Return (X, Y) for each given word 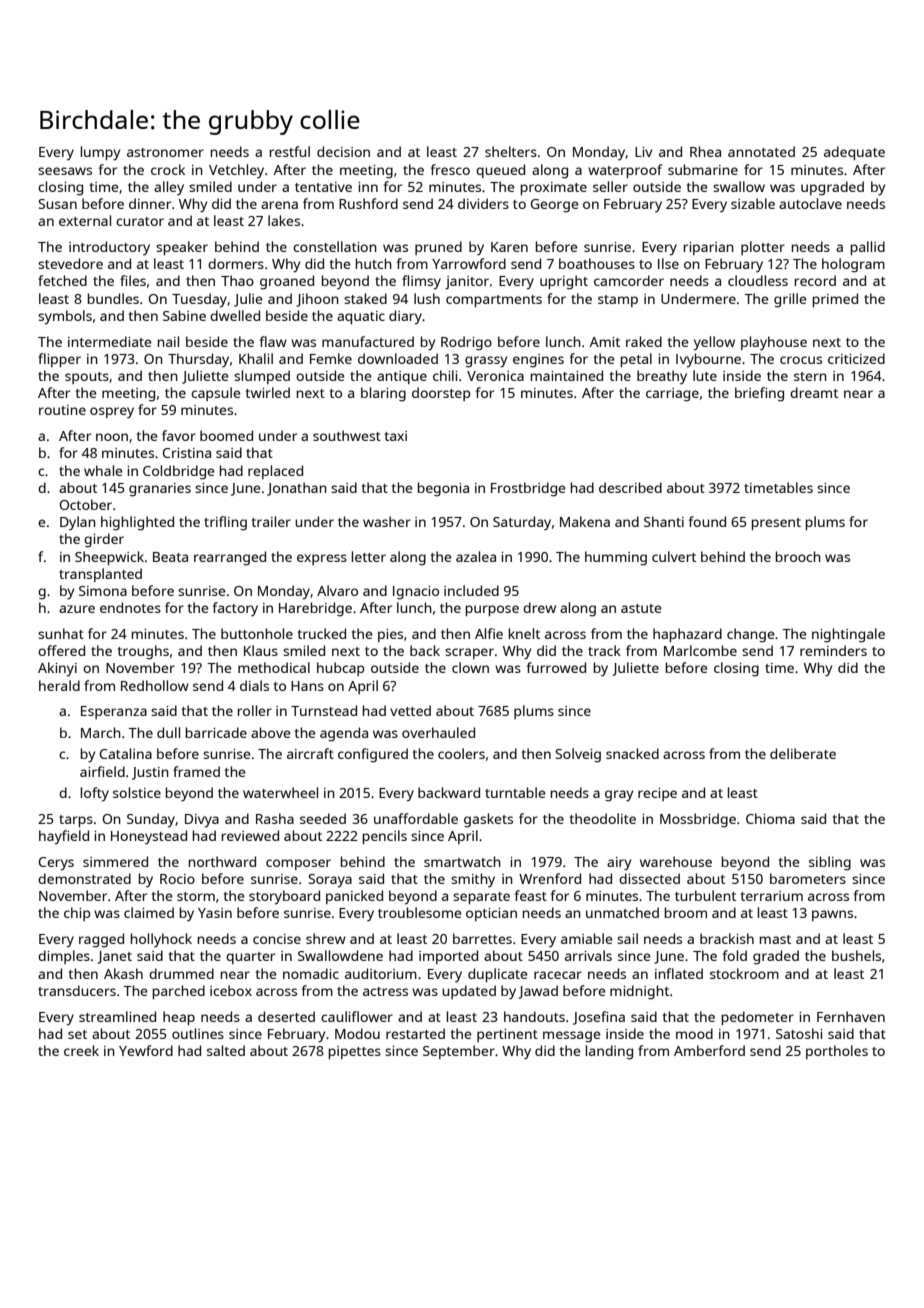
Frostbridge (528, 489)
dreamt (814, 392)
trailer (271, 521)
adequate (854, 153)
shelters (511, 151)
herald (59, 685)
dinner (150, 203)
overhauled (438, 732)
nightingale (848, 635)
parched (179, 992)
